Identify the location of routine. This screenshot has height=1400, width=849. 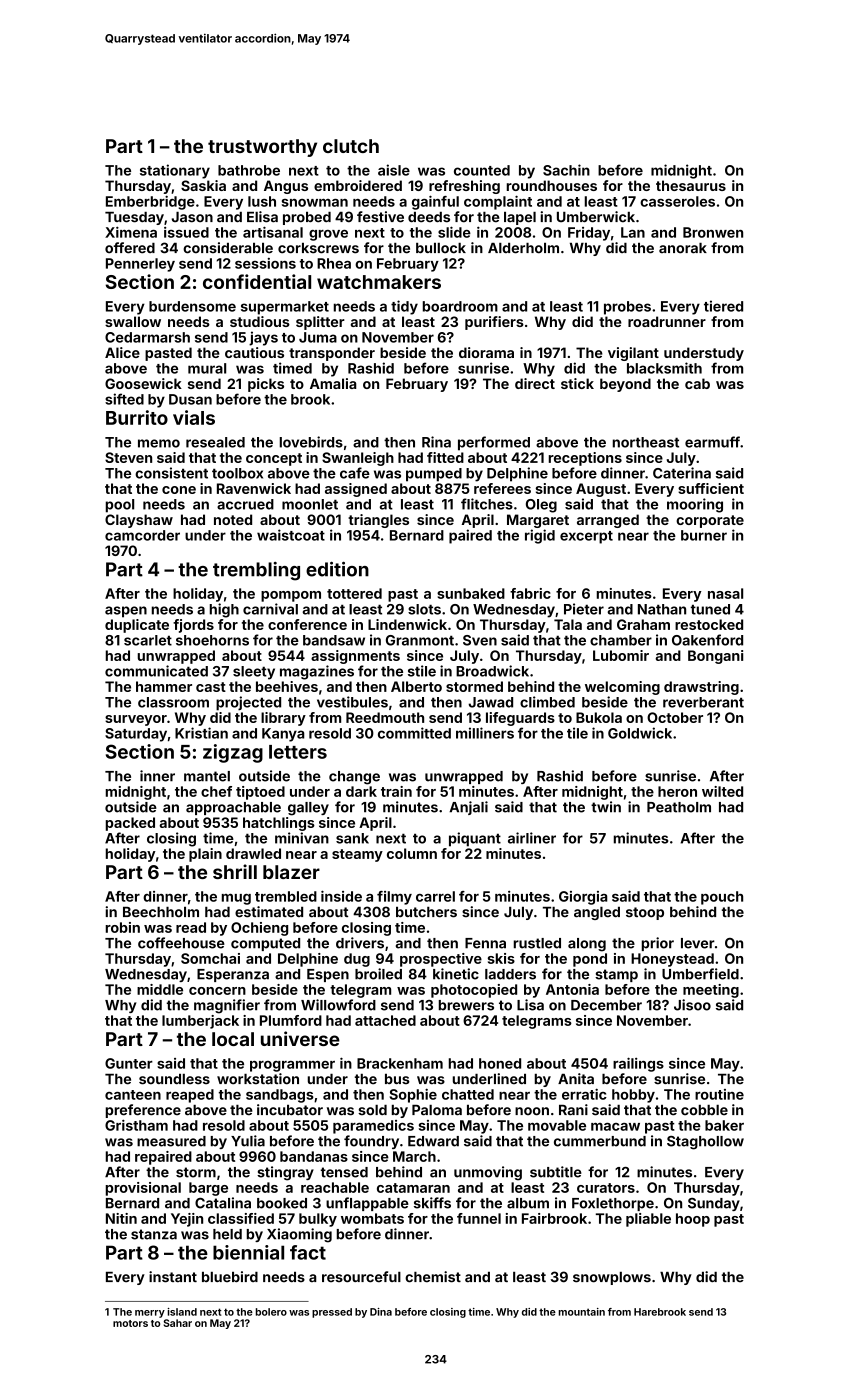
(719, 1094).
